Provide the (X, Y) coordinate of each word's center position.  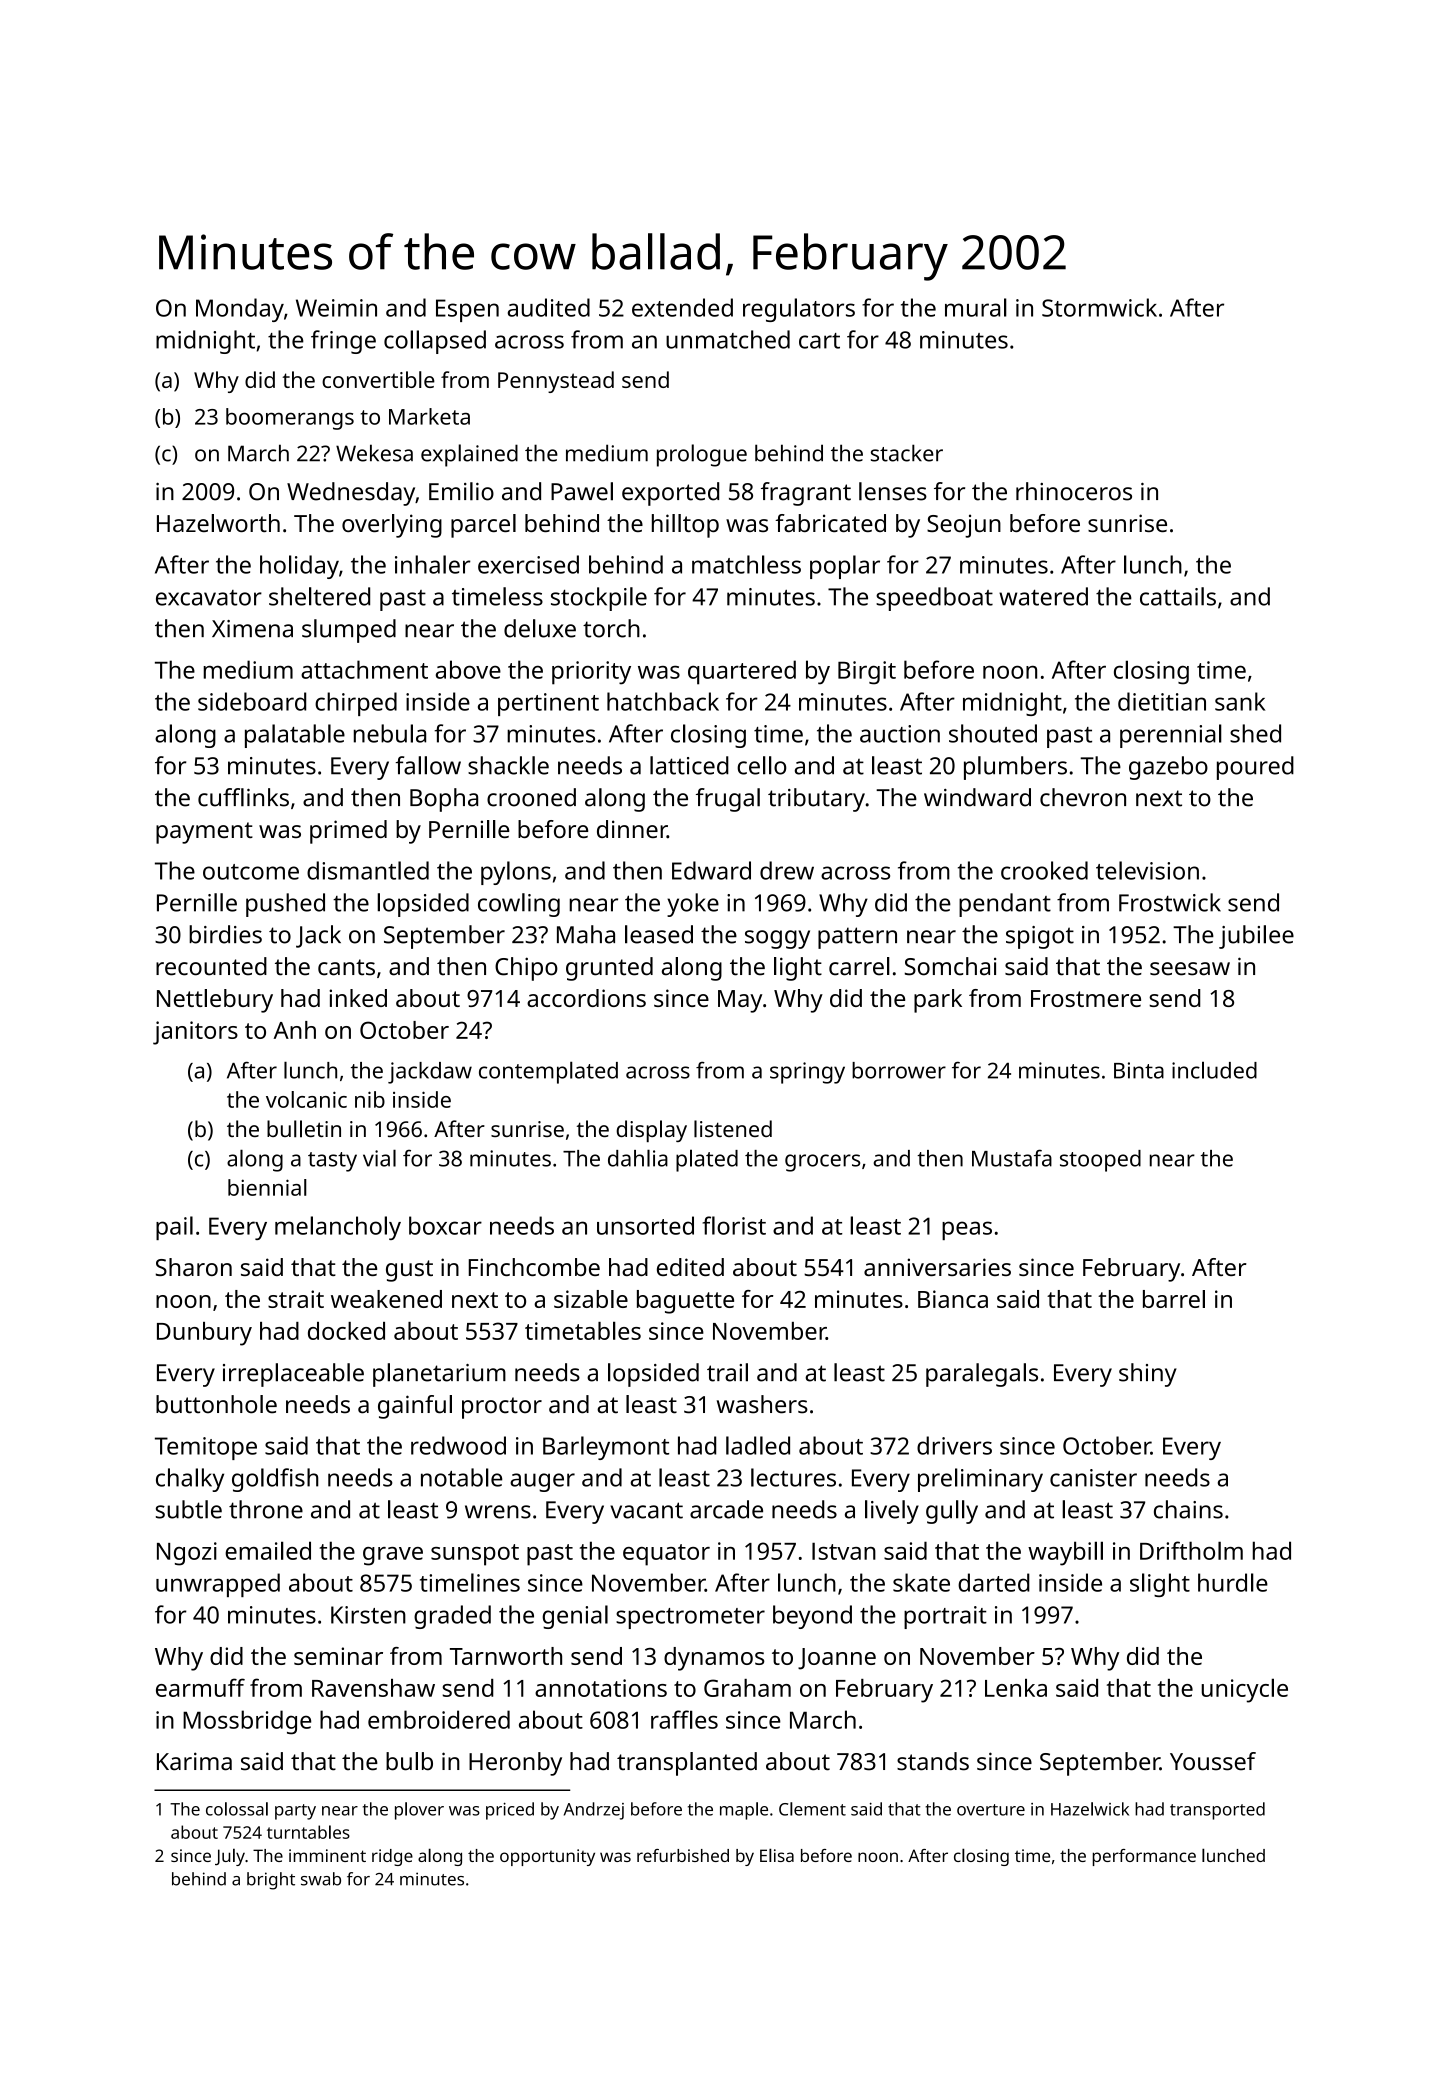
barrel (1174, 1299)
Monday (240, 310)
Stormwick (1099, 307)
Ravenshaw (373, 1688)
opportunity (547, 1857)
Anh (295, 1030)
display (651, 1131)
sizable (591, 1299)
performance (1144, 1857)
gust (409, 1271)
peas (967, 1230)
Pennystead (556, 382)
